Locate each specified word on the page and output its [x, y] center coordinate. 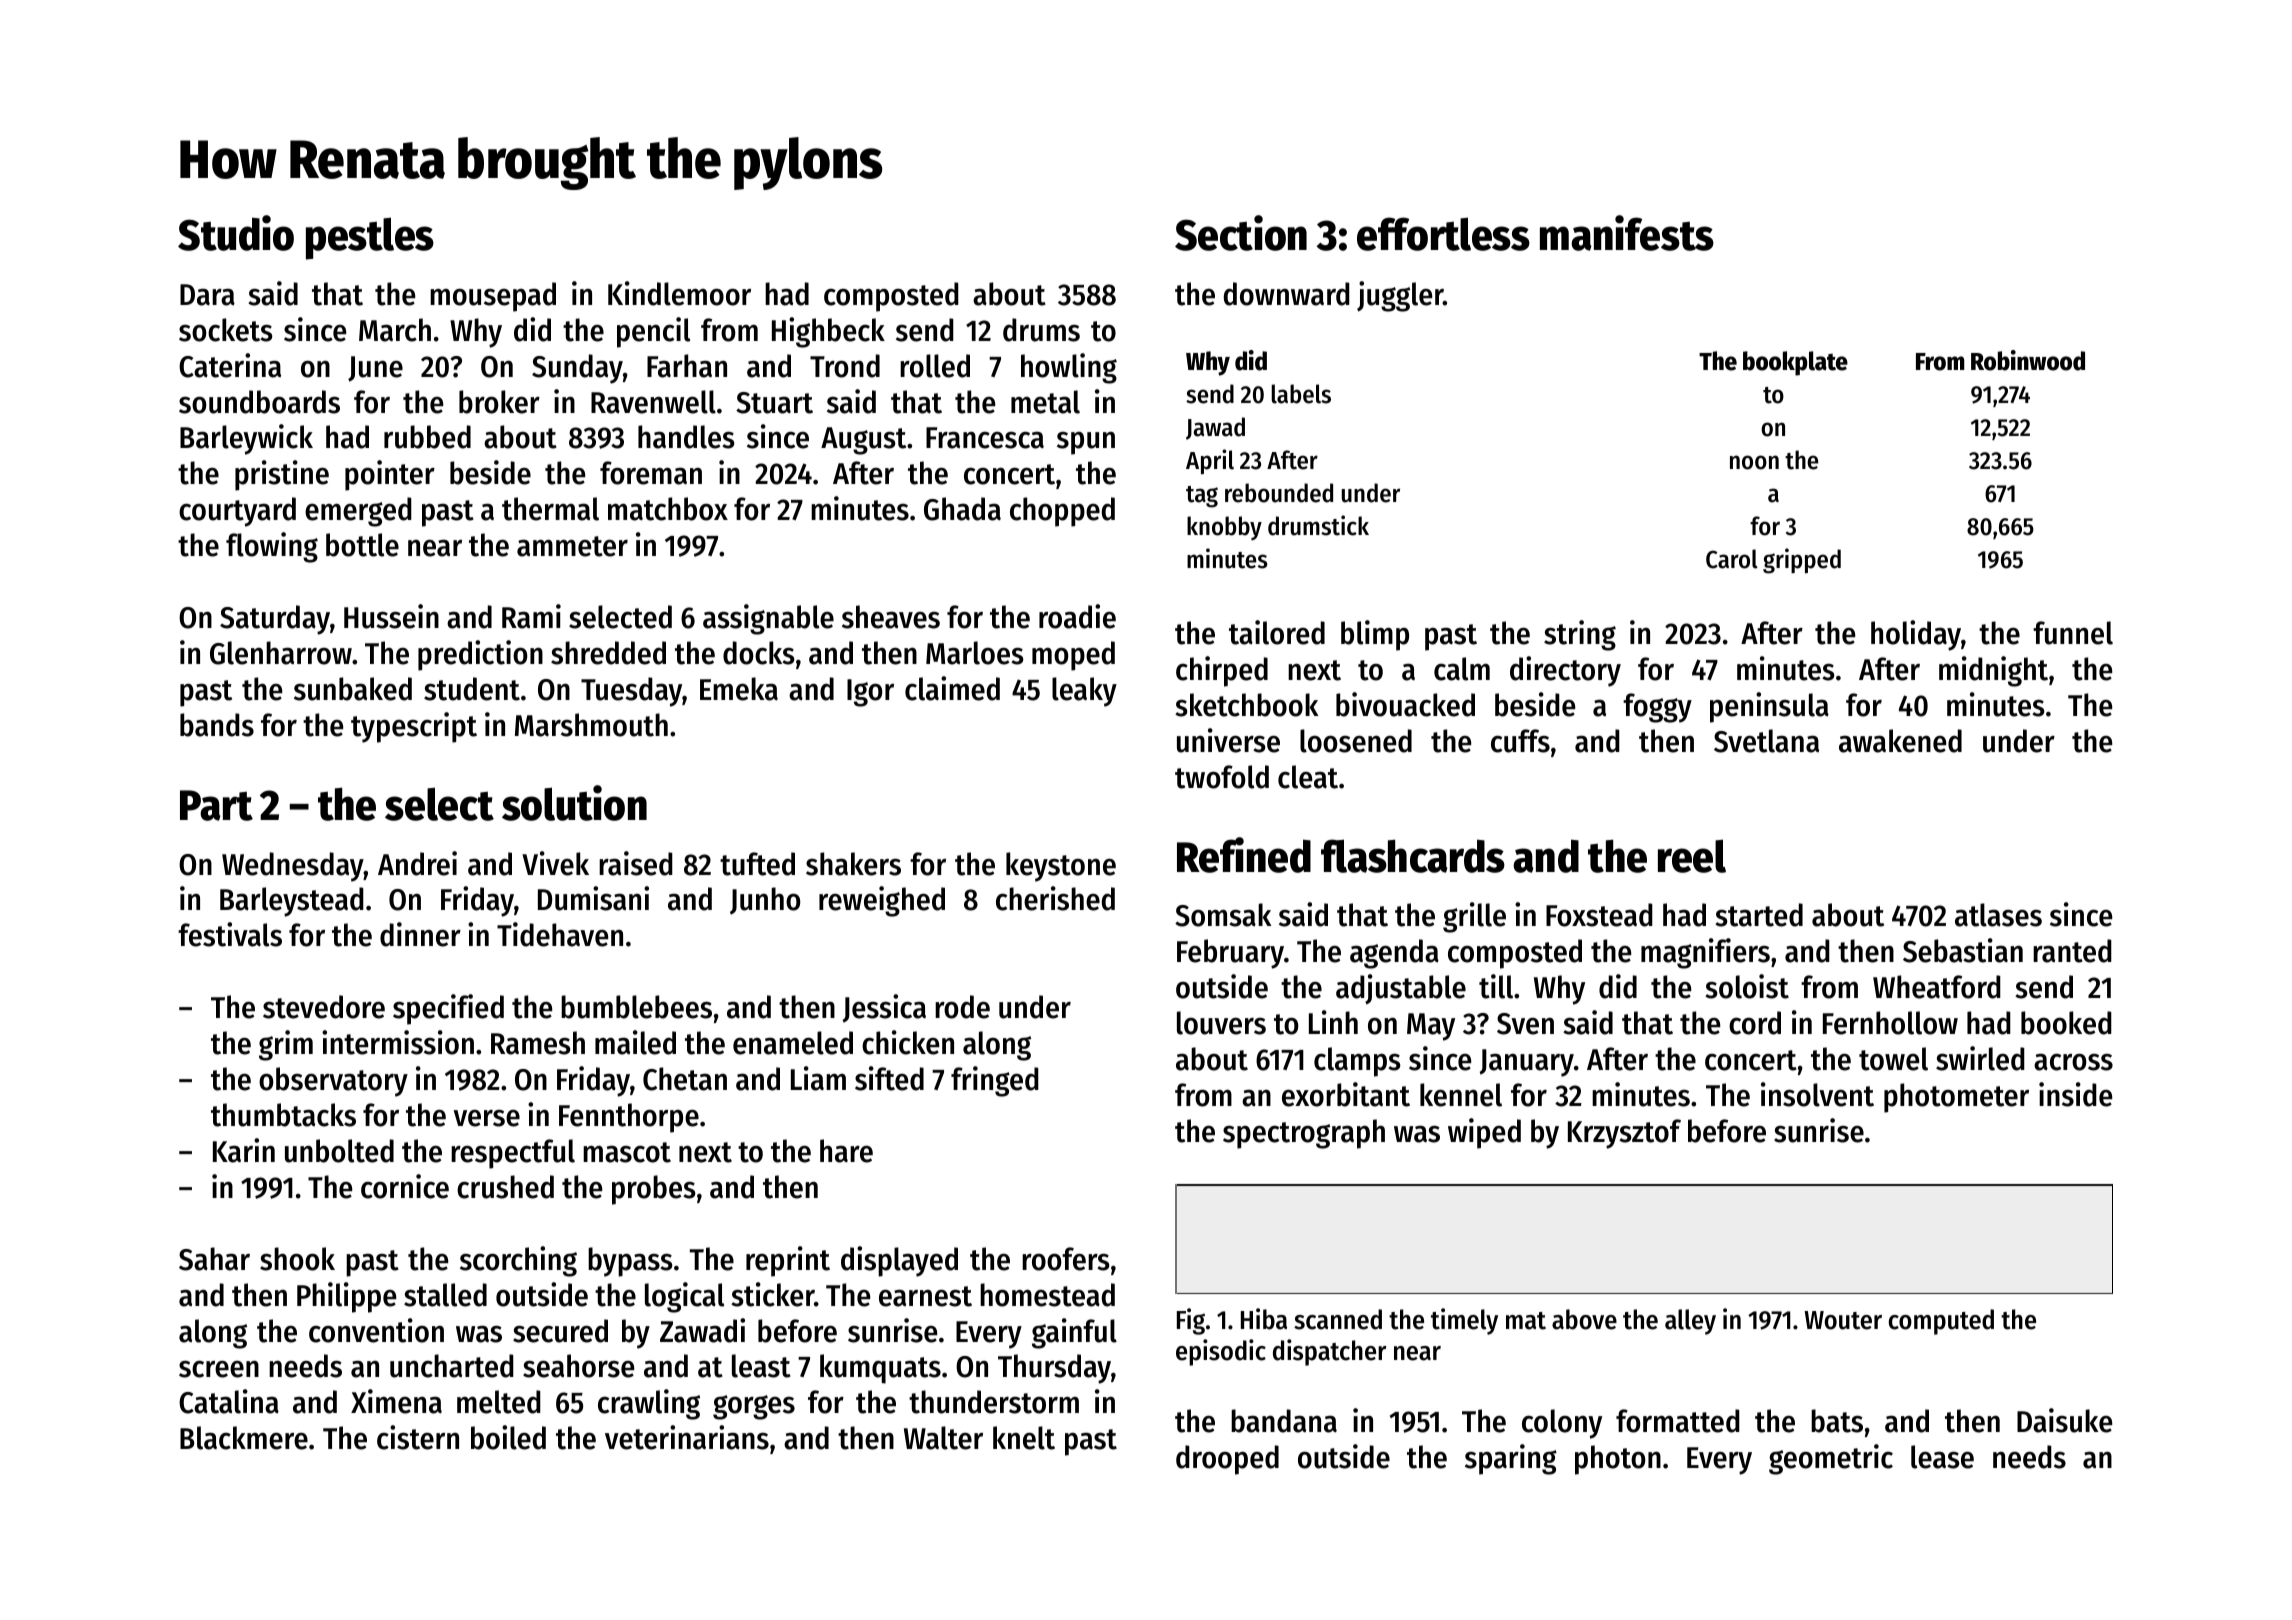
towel [1893, 1059]
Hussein [391, 616]
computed [1941, 1322]
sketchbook [1246, 705]
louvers [1221, 1023]
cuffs [1520, 741]
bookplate [1795, 363]
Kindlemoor [679, 293]
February [1230, 954]
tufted [757, 864]
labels [1301, 394]
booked [2066, 1023]
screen [219, 1369]
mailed [635, 1042]
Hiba [1264, 1319]
